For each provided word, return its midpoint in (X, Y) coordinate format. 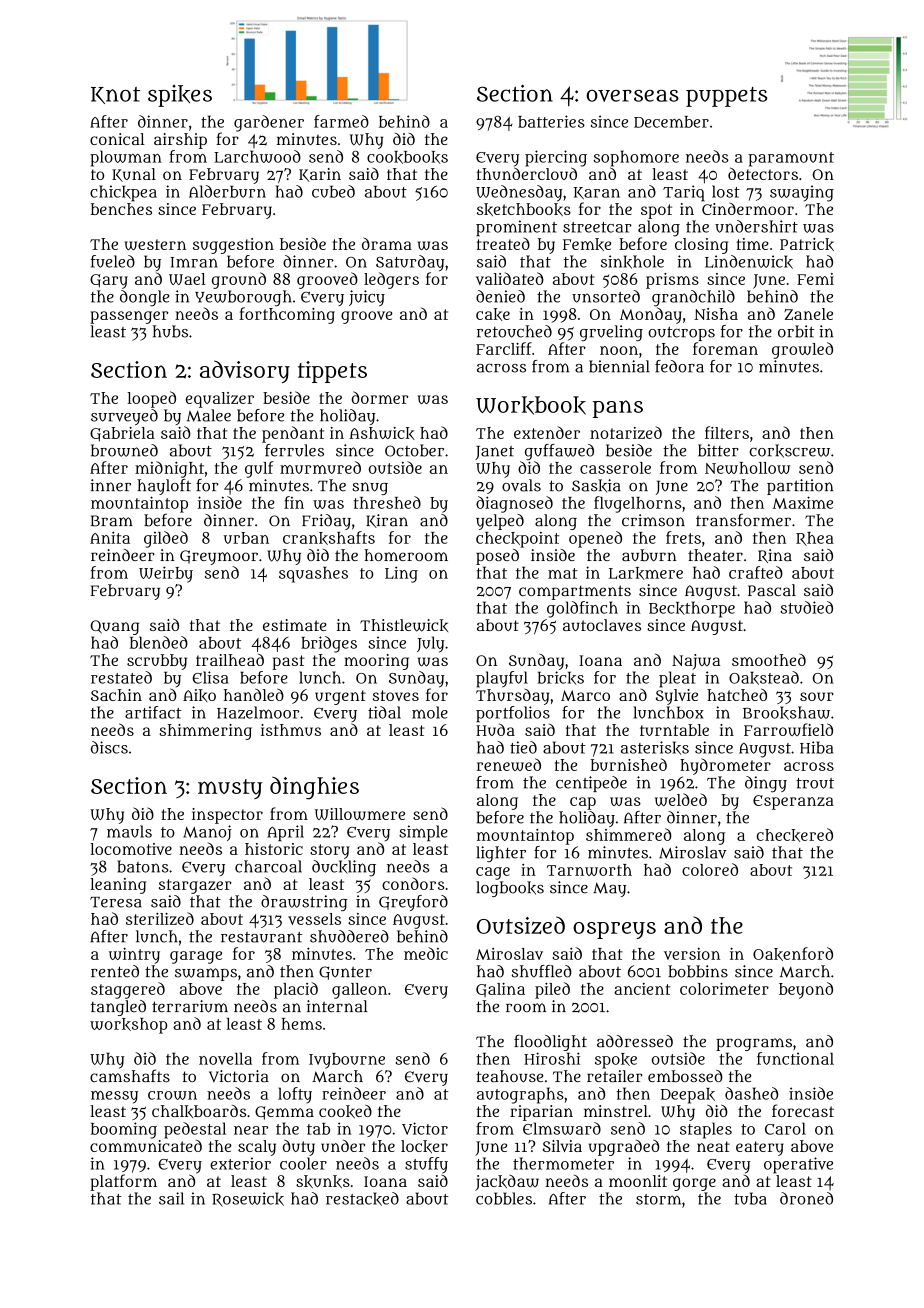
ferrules (294, 450)
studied (806, 607)
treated (503, 243)
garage (196, 957)
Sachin (116, 695)
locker (424, 1146)
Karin (320, 175)
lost (726, 191)
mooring (376, 662)
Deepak (688, 1096)
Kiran (387, 521)
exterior (240, 1163)
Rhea (815, 539)
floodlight (550, 1043)
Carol (785, 1128)
